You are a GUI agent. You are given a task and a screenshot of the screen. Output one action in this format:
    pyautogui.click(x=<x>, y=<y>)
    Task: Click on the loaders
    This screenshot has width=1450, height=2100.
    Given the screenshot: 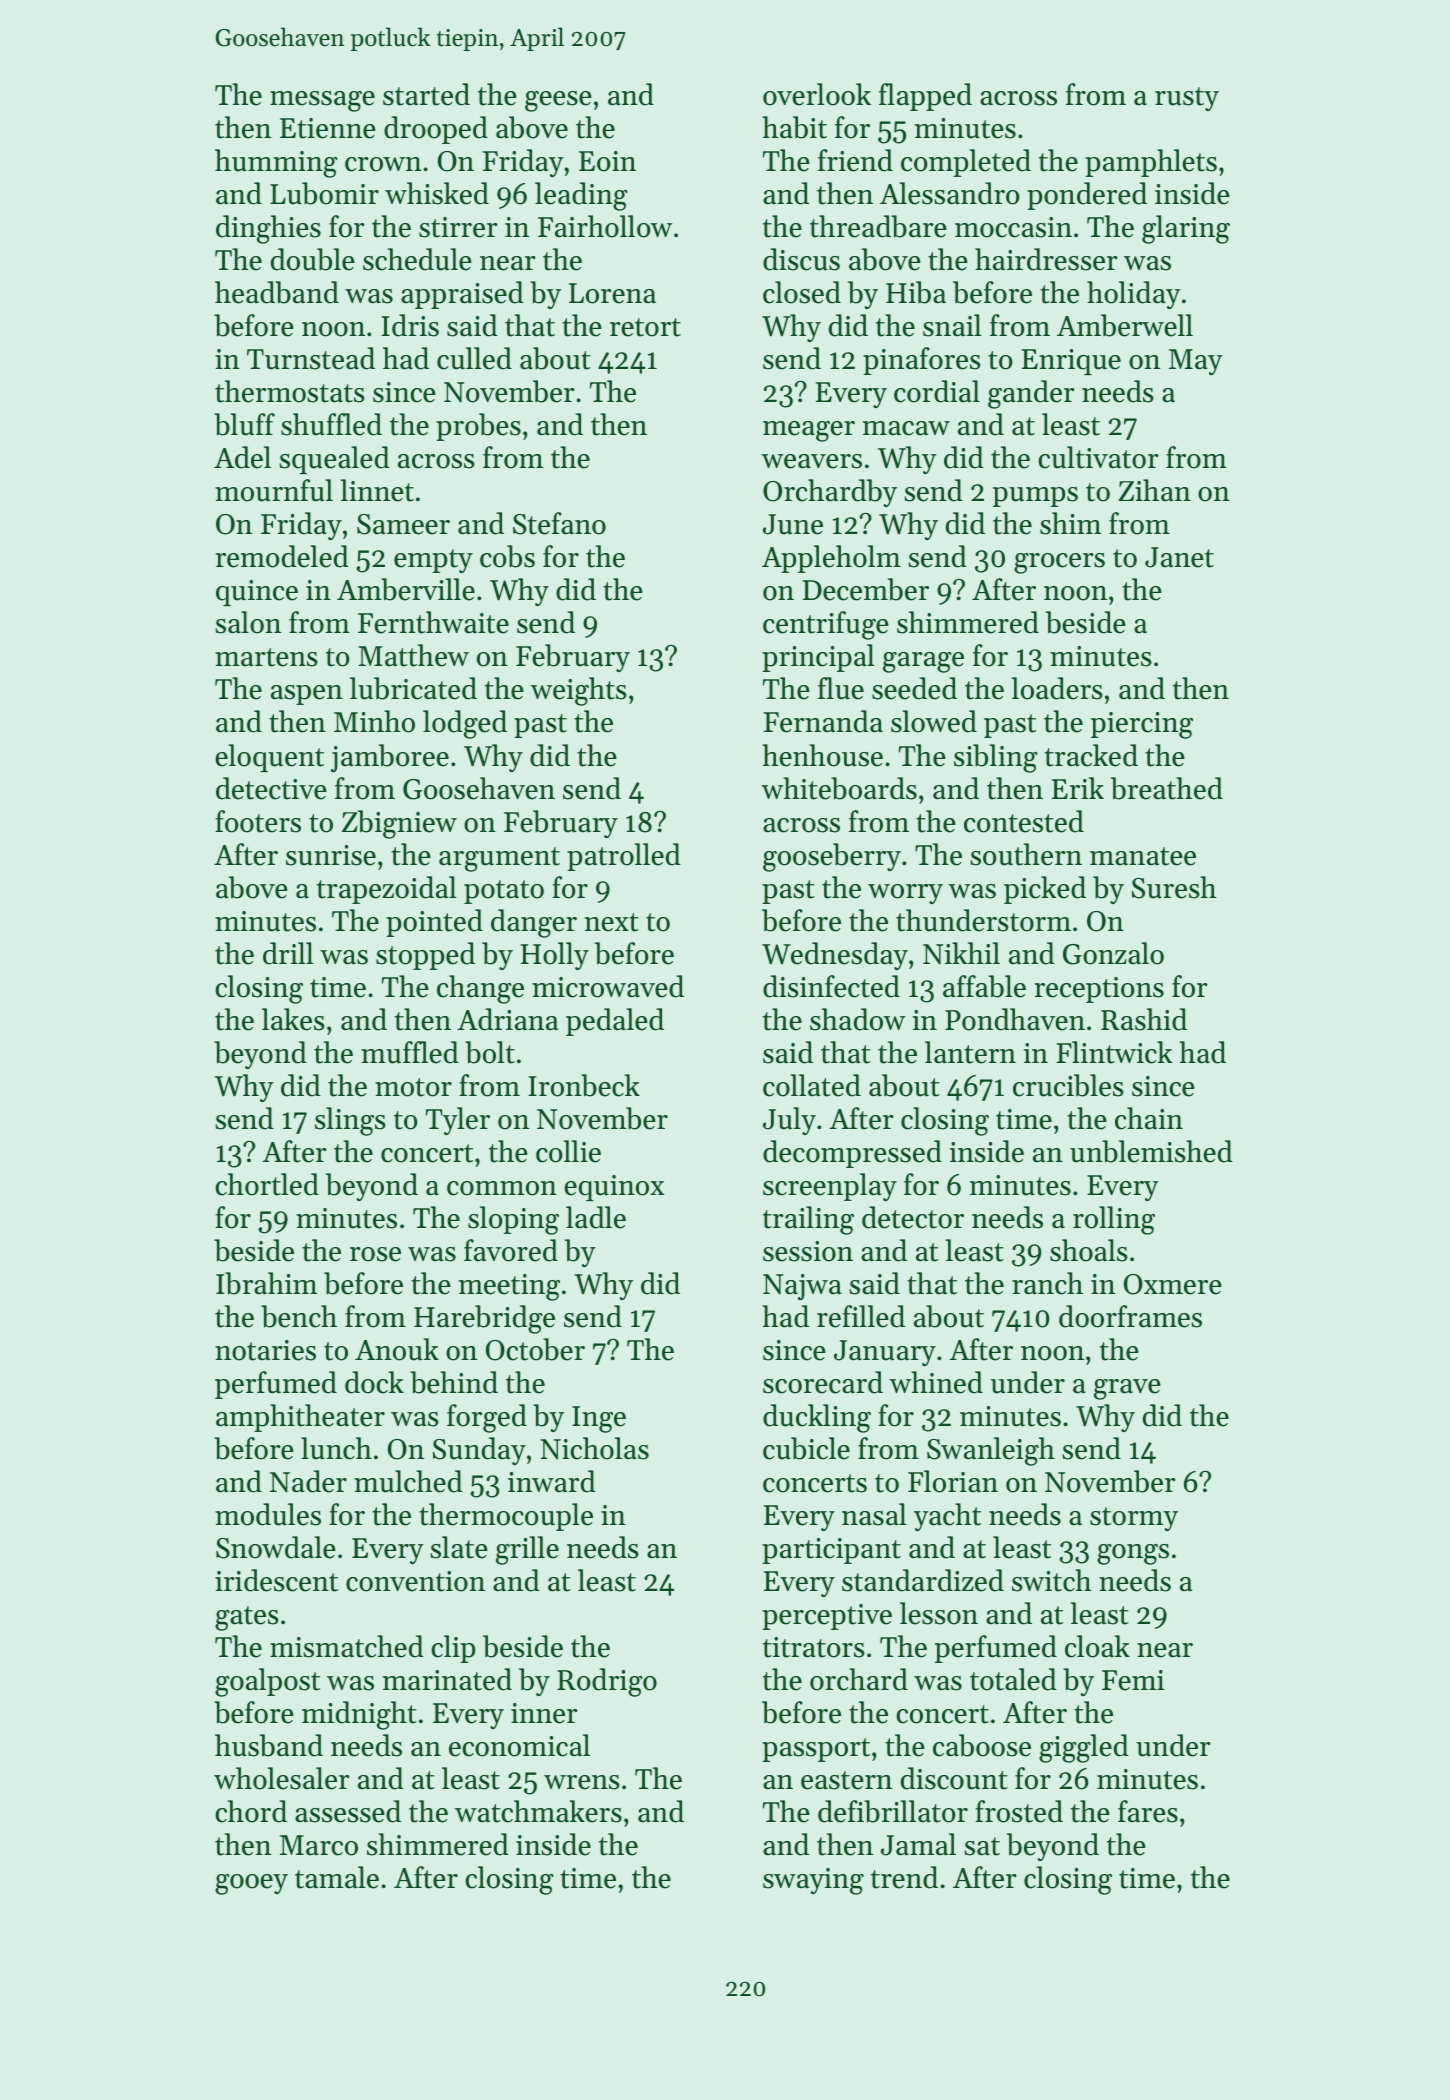 What is the action you would take?
    pyautogui.click(x=1057, y=688)
